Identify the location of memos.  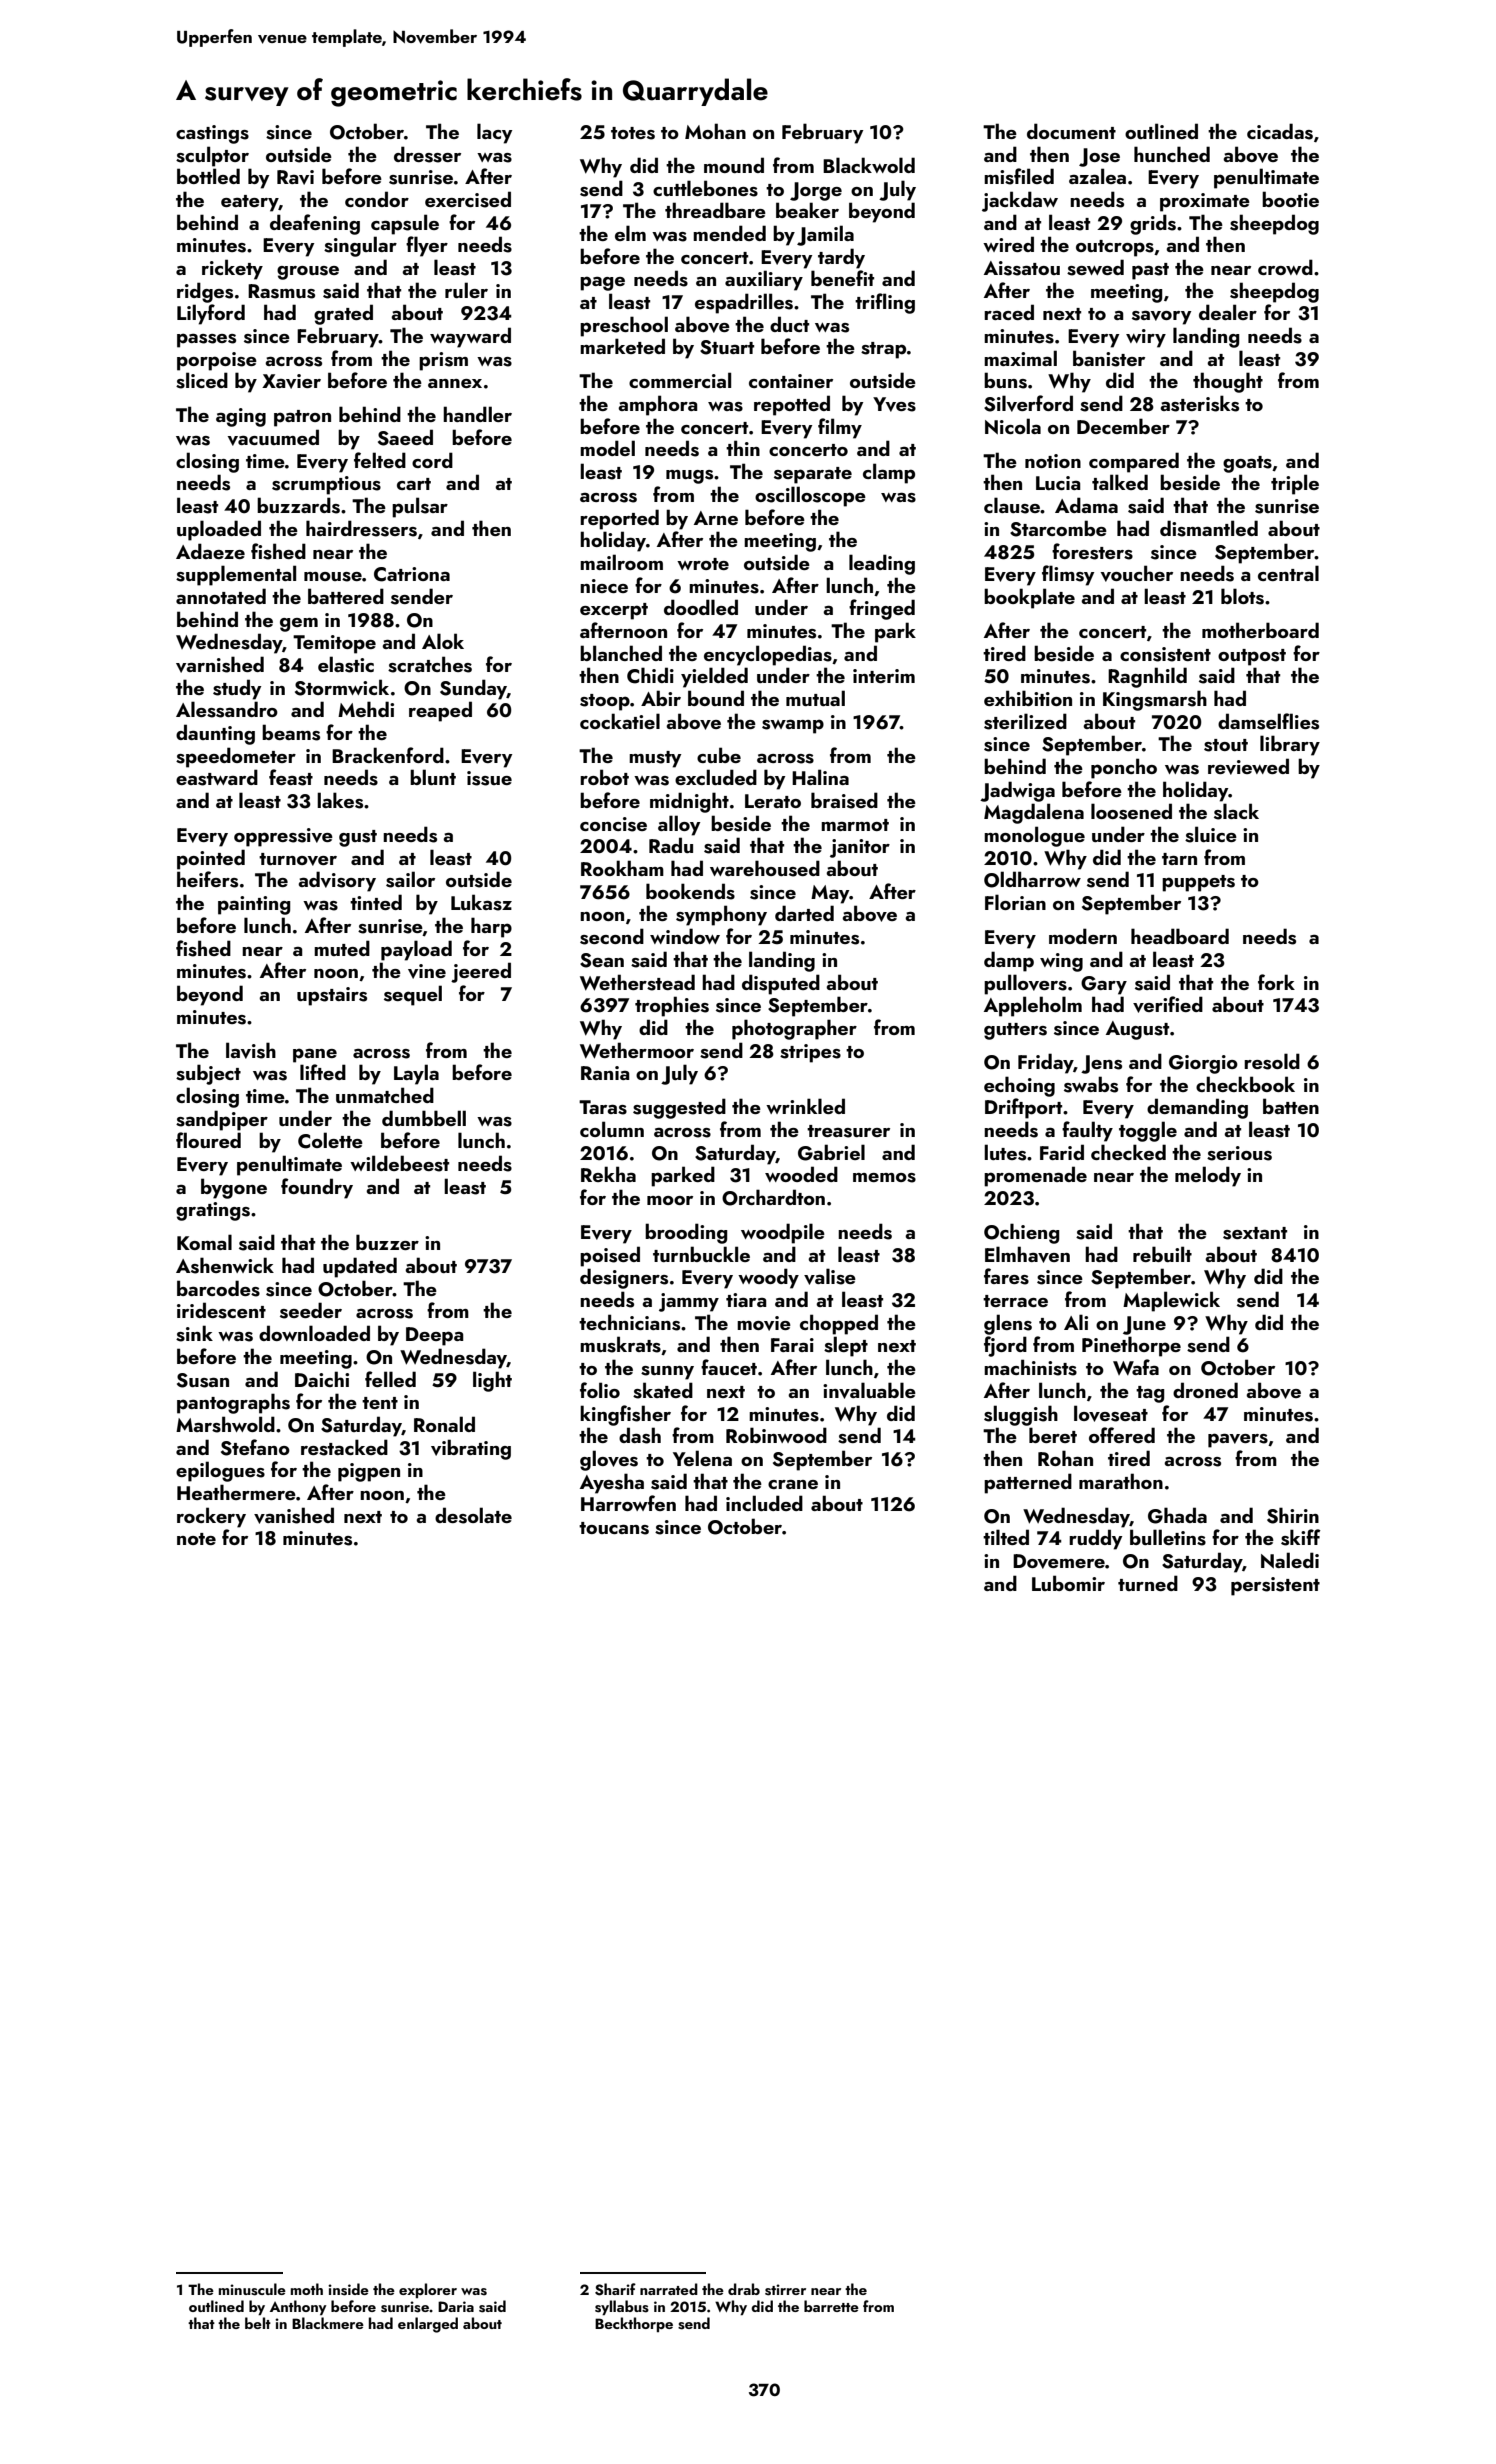
(884, 1178).
